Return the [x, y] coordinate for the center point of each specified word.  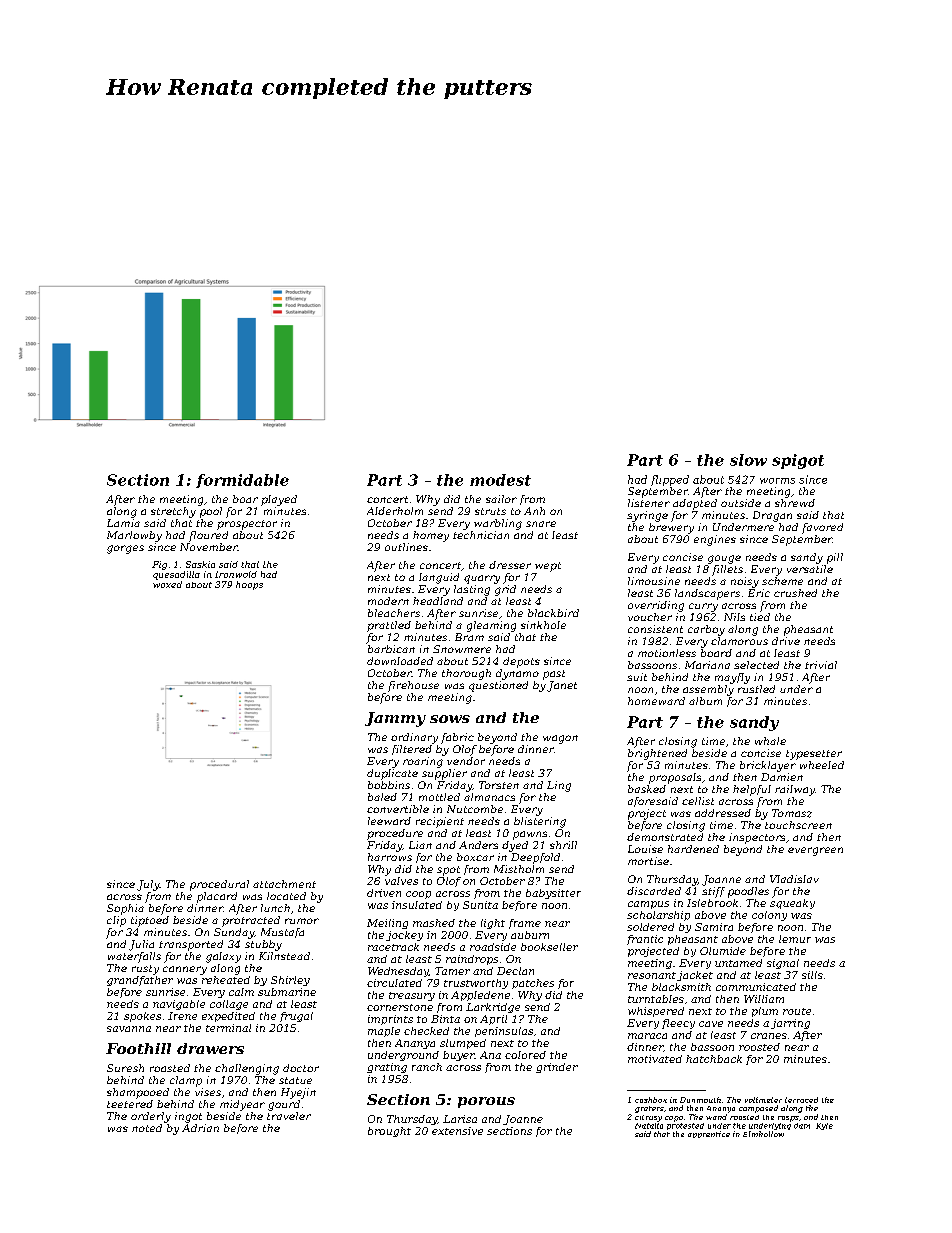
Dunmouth [700, 1100]
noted [147, 1128]
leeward [389, 821]
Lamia [123, 523]
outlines [406, 547]
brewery [671, 528]
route [797, 1011]
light [493, 924]
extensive [457, 1131]
